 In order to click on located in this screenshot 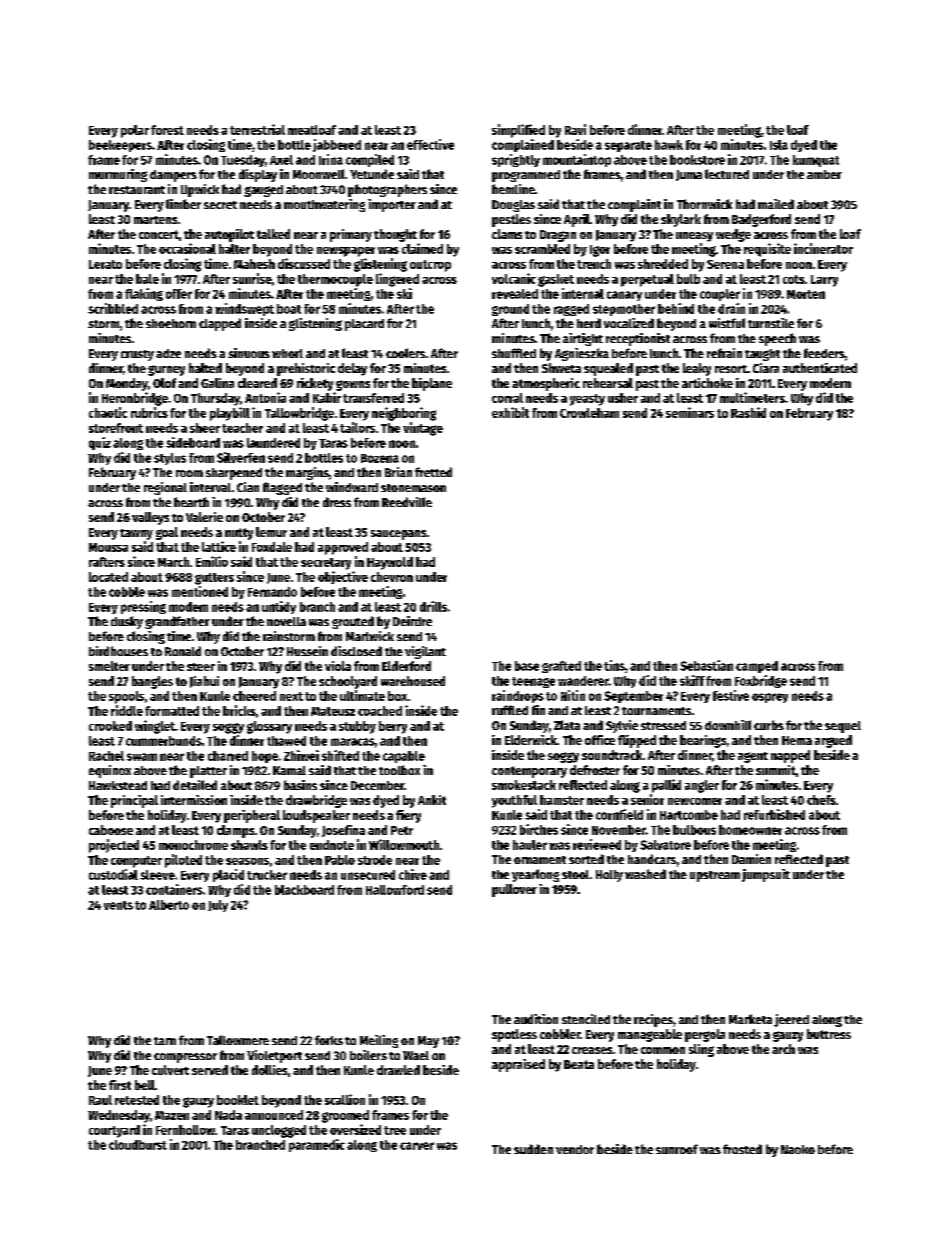, I will do `click(108, 577)`.
